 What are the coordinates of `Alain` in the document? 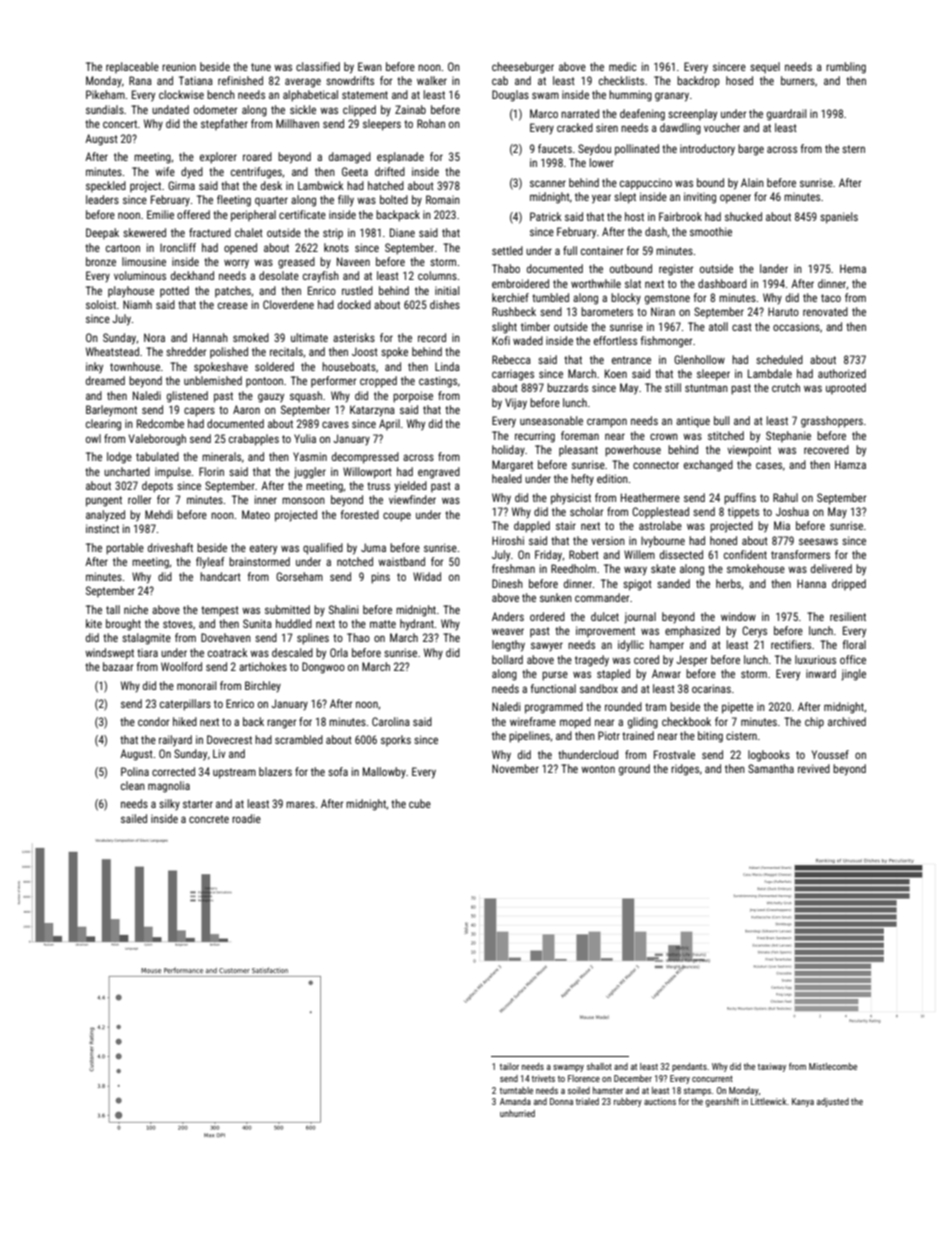 It's located at (752, 182).
